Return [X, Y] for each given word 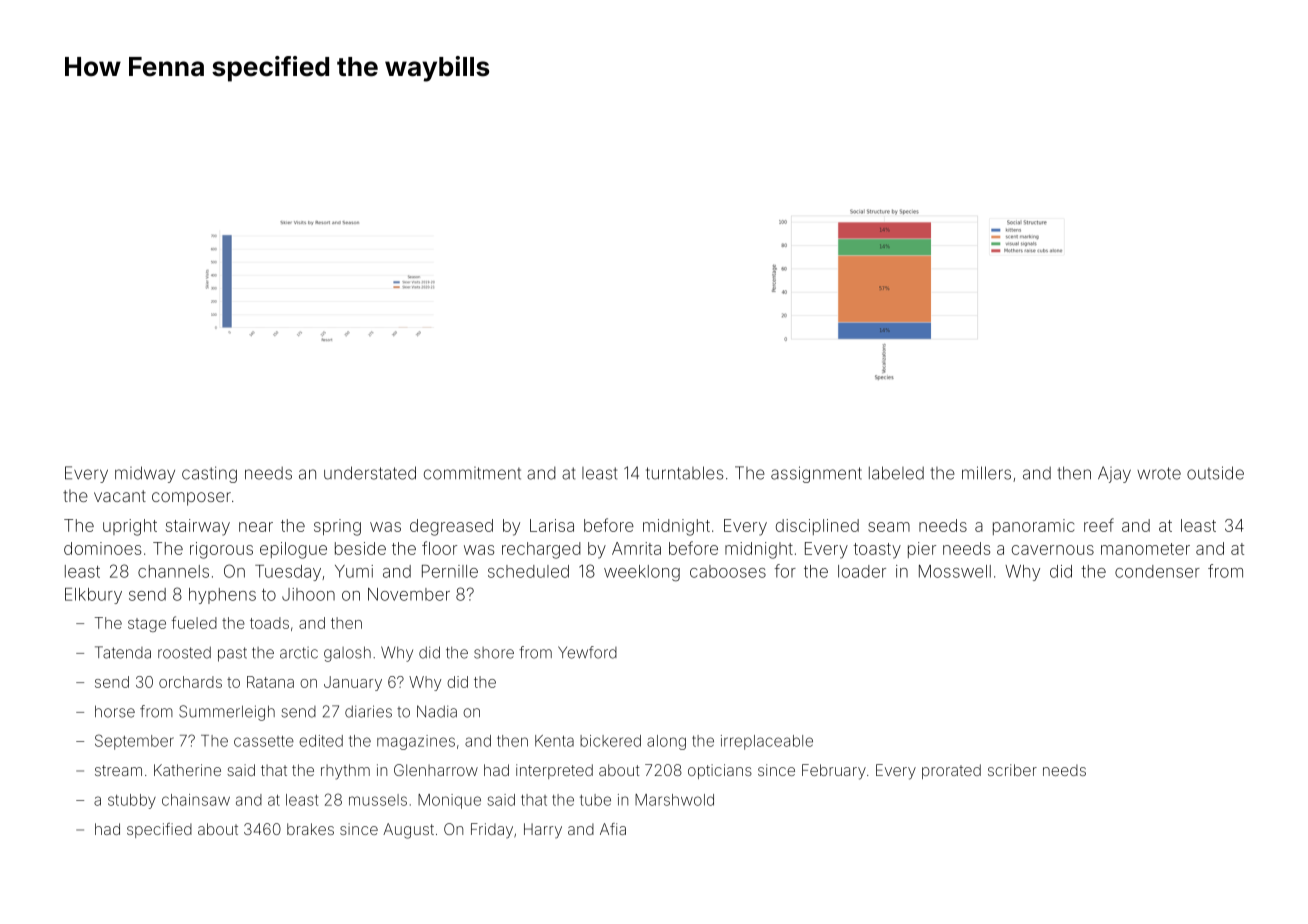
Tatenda [123, 652]
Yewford [587, 652]
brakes [310, 829]
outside [1215, 473]
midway [145, 474]
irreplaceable [767, 742]
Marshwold [674, 800]
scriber [1012, 770]
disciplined [817, 527]
